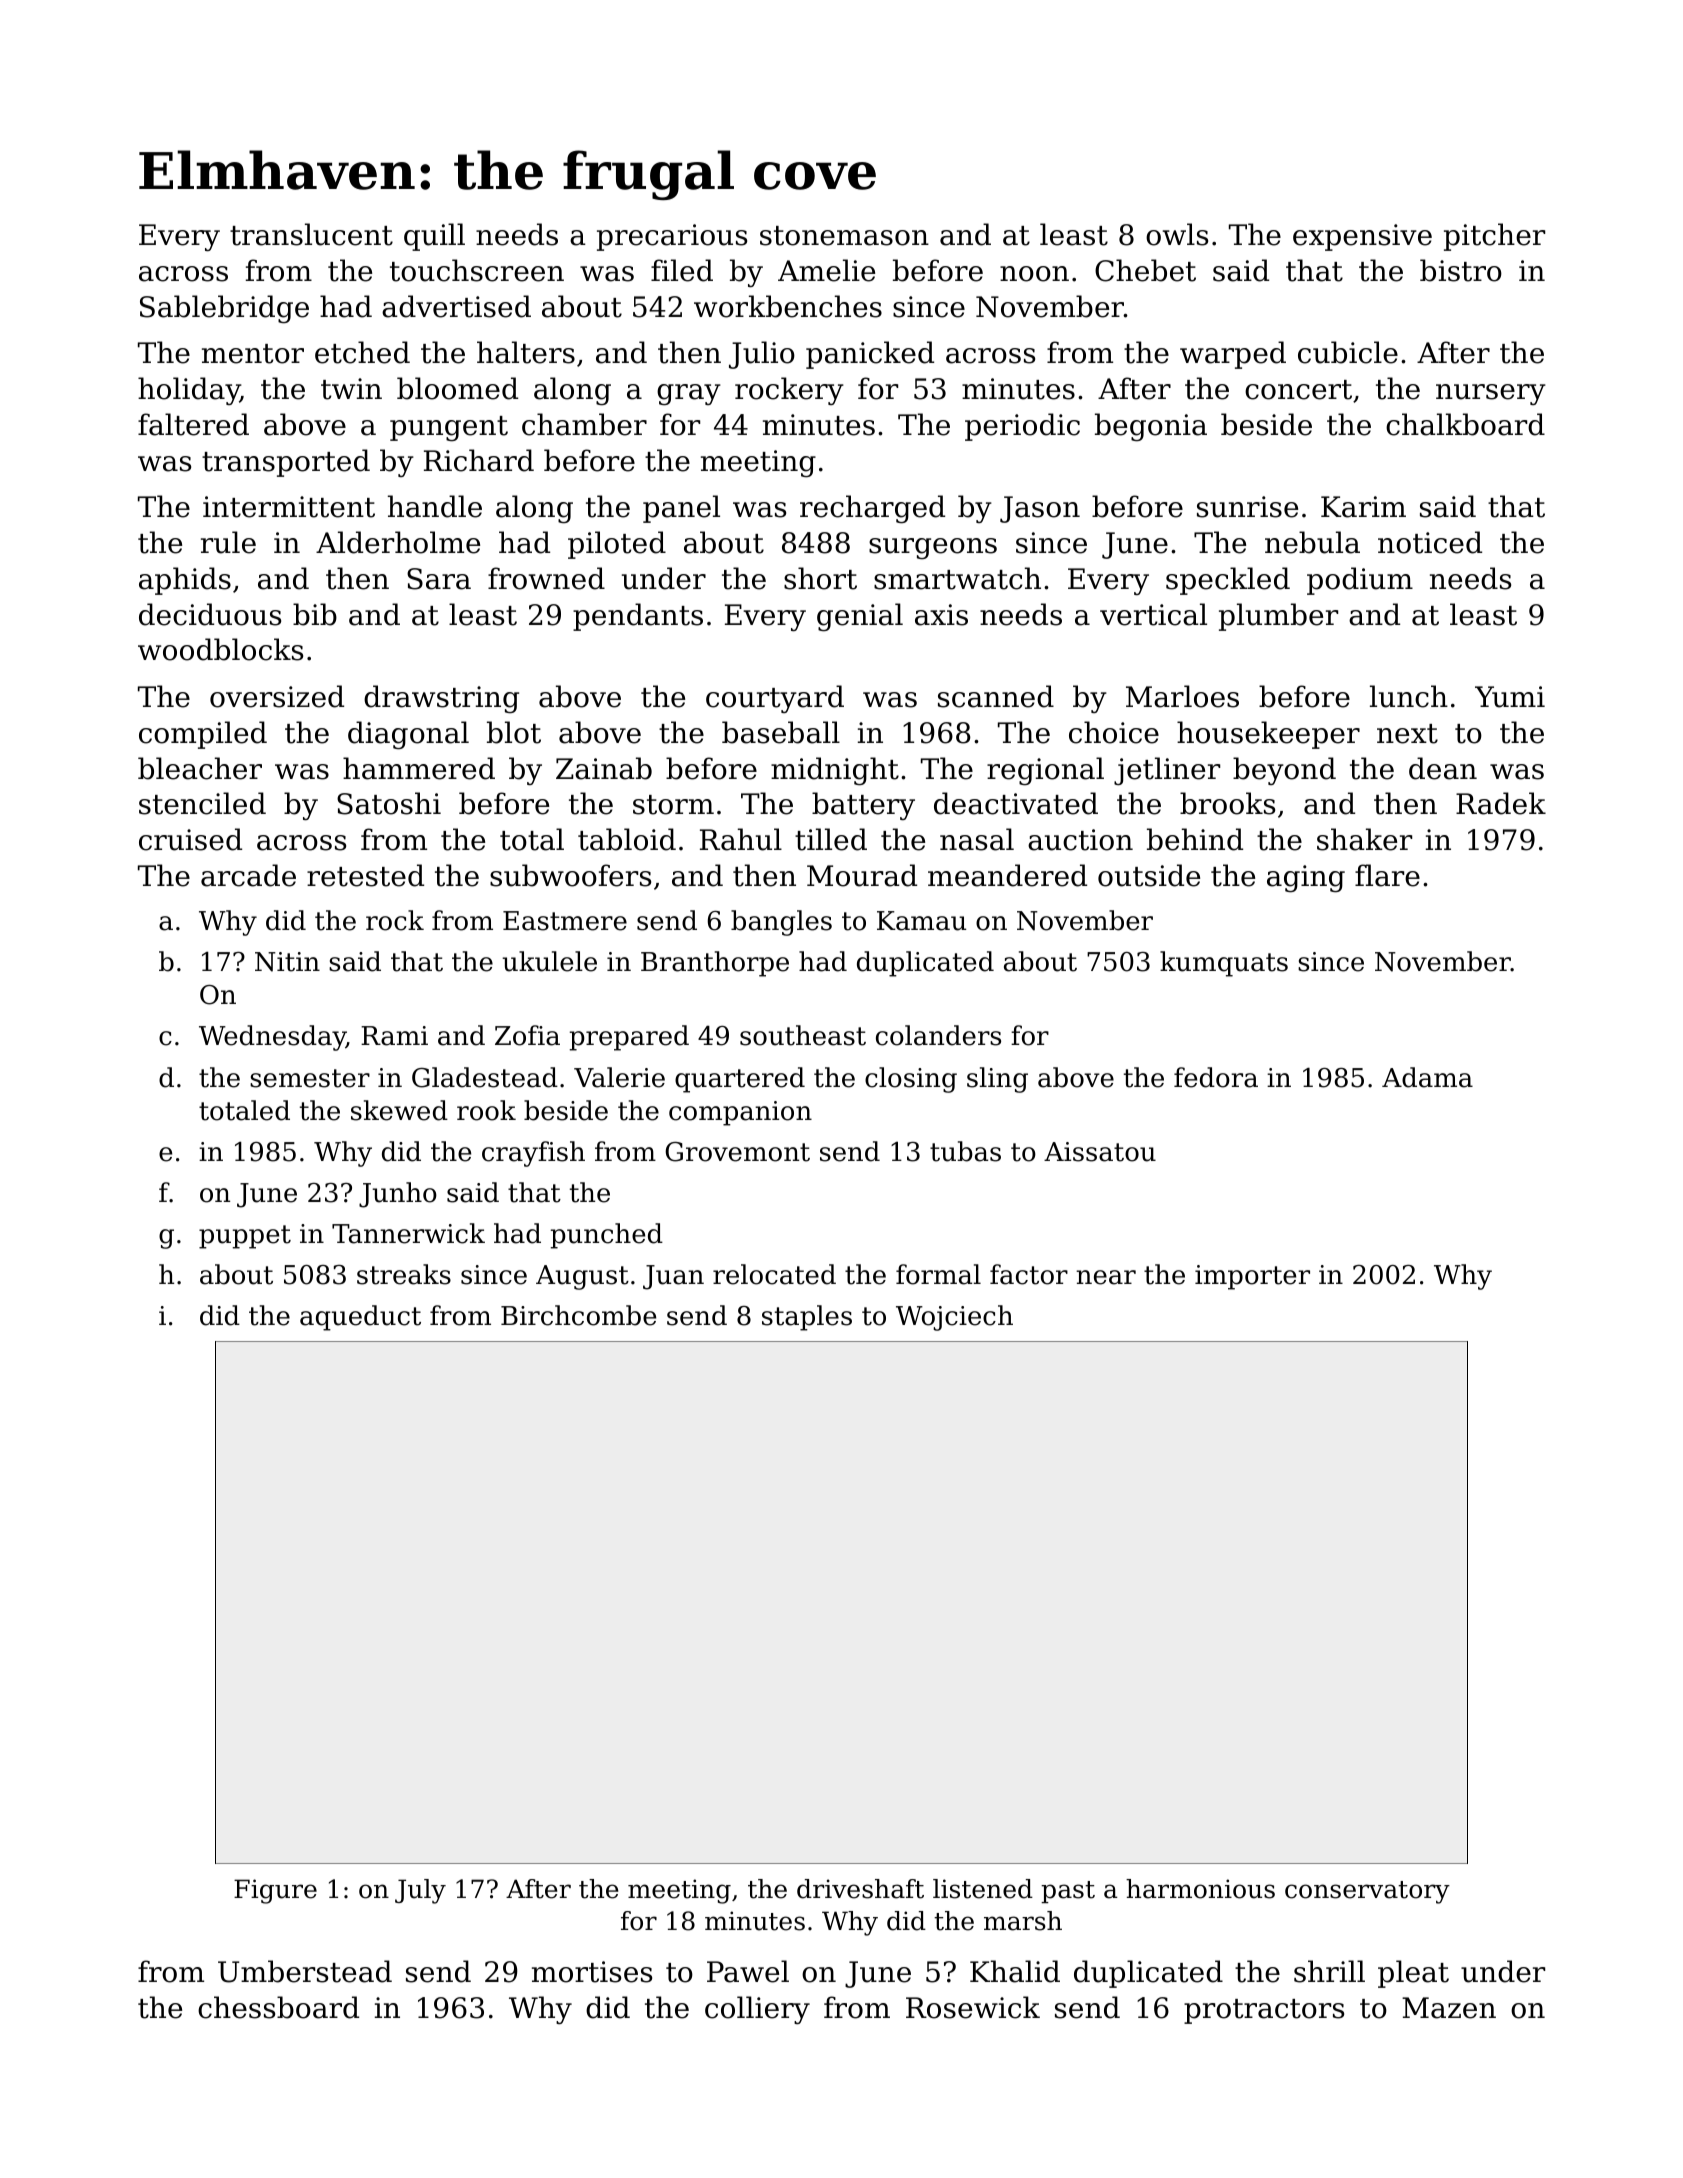 The height and width of the page is (2178, 1683). I want to click on translucent, so click(311, 234).
